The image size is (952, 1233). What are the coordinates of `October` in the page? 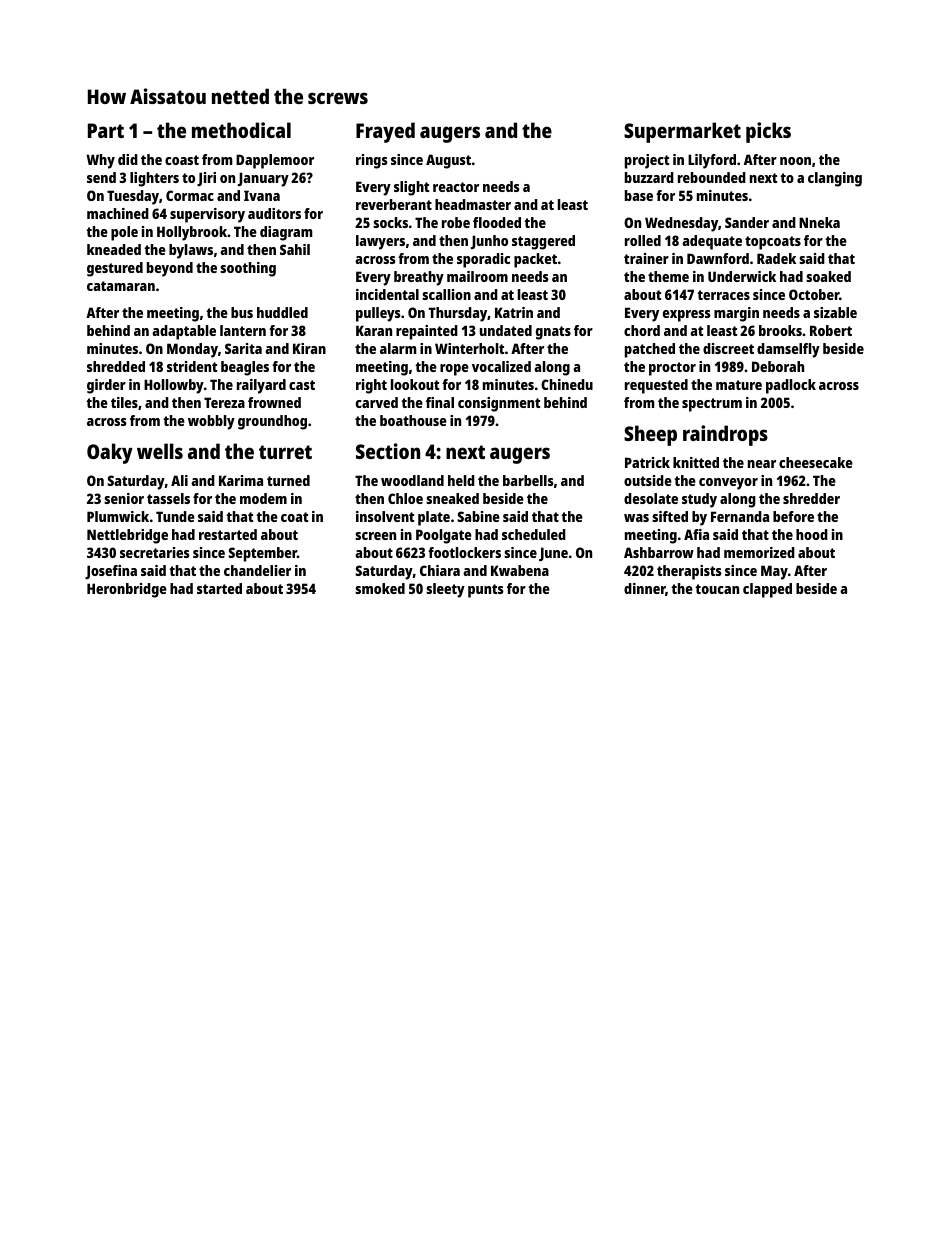 It's located at (814, 294).
